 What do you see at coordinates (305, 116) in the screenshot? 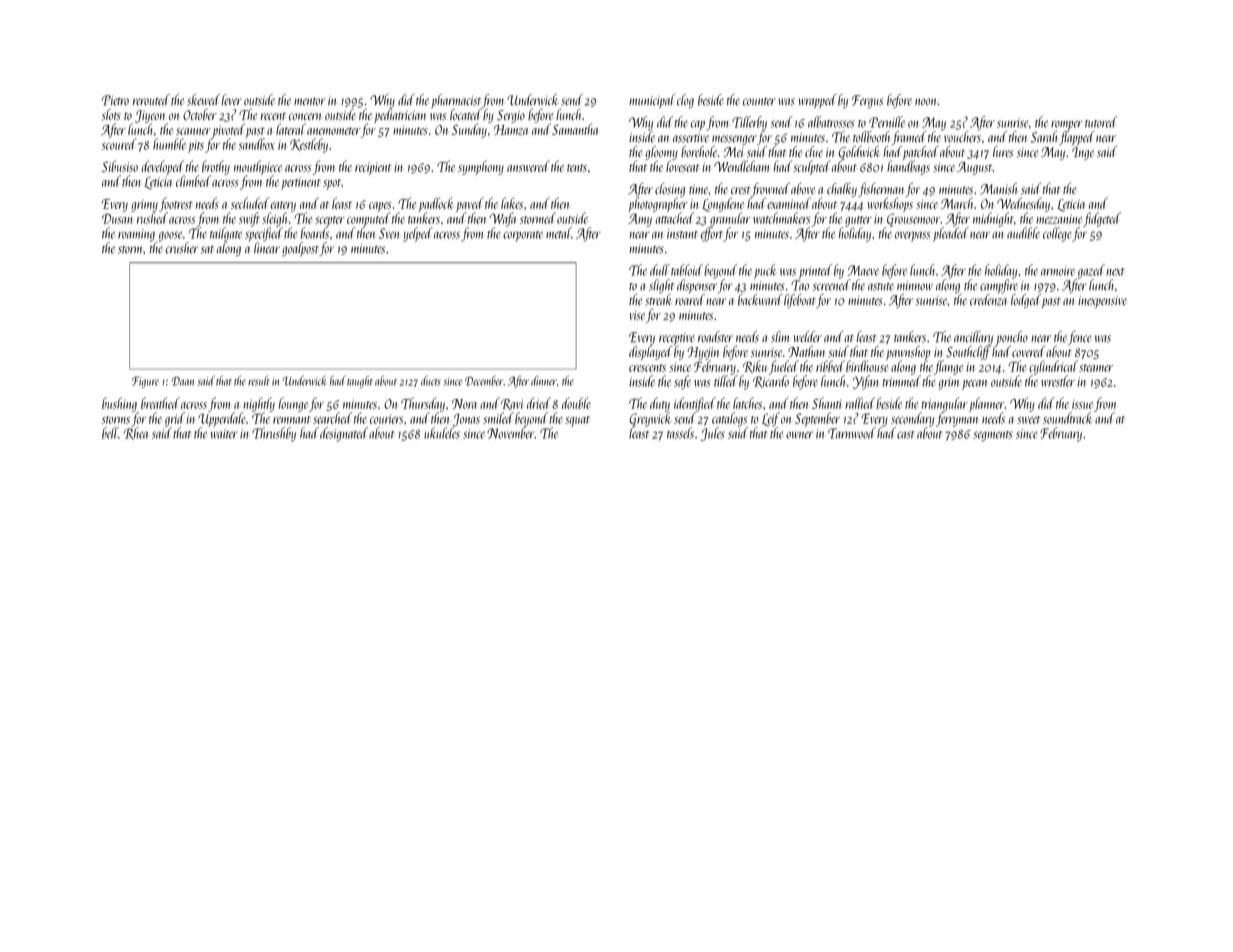
I see `concern` at bounding box center [305, 116].
